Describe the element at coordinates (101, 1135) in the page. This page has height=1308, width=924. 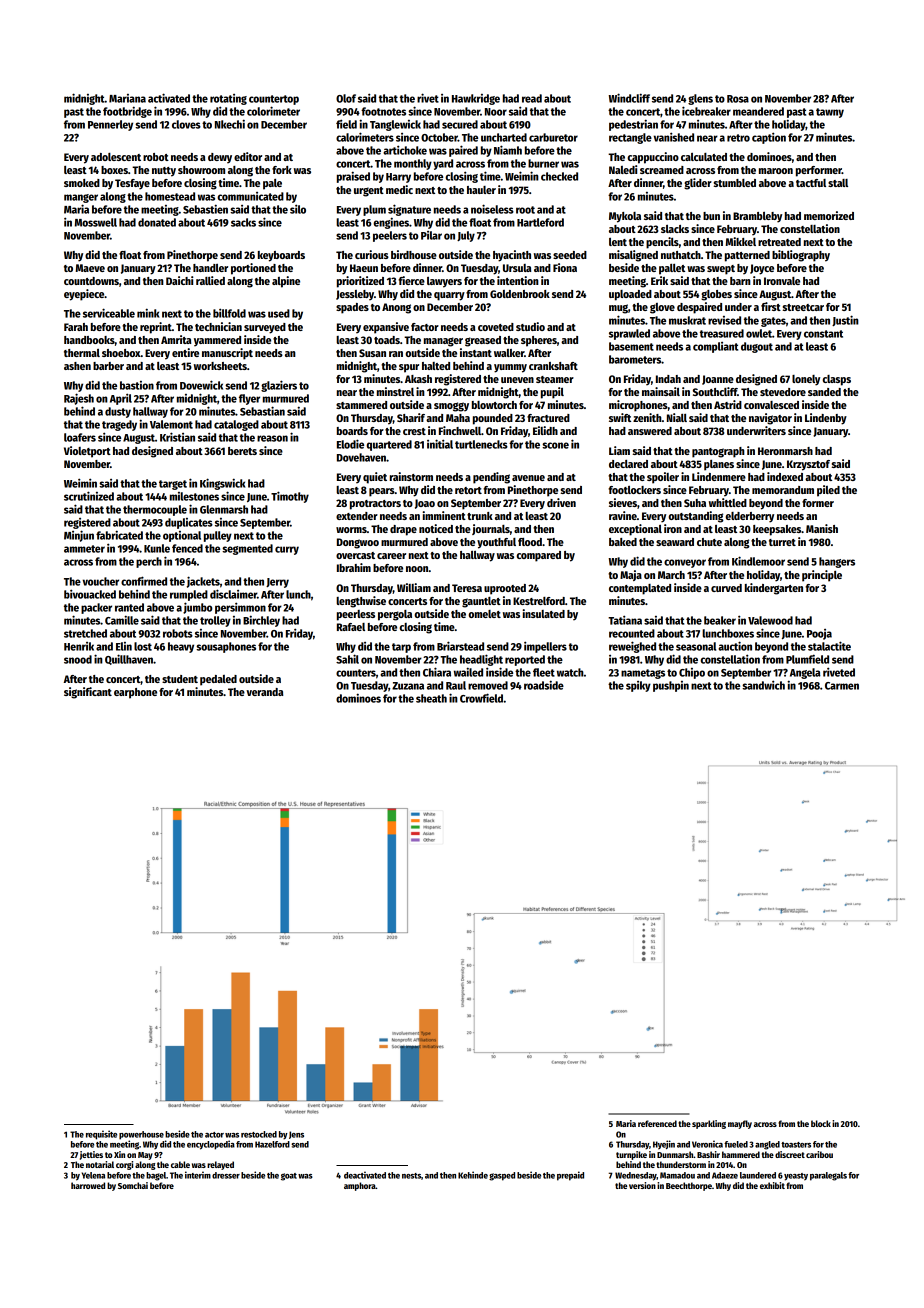
I see `requisite` at that location.
